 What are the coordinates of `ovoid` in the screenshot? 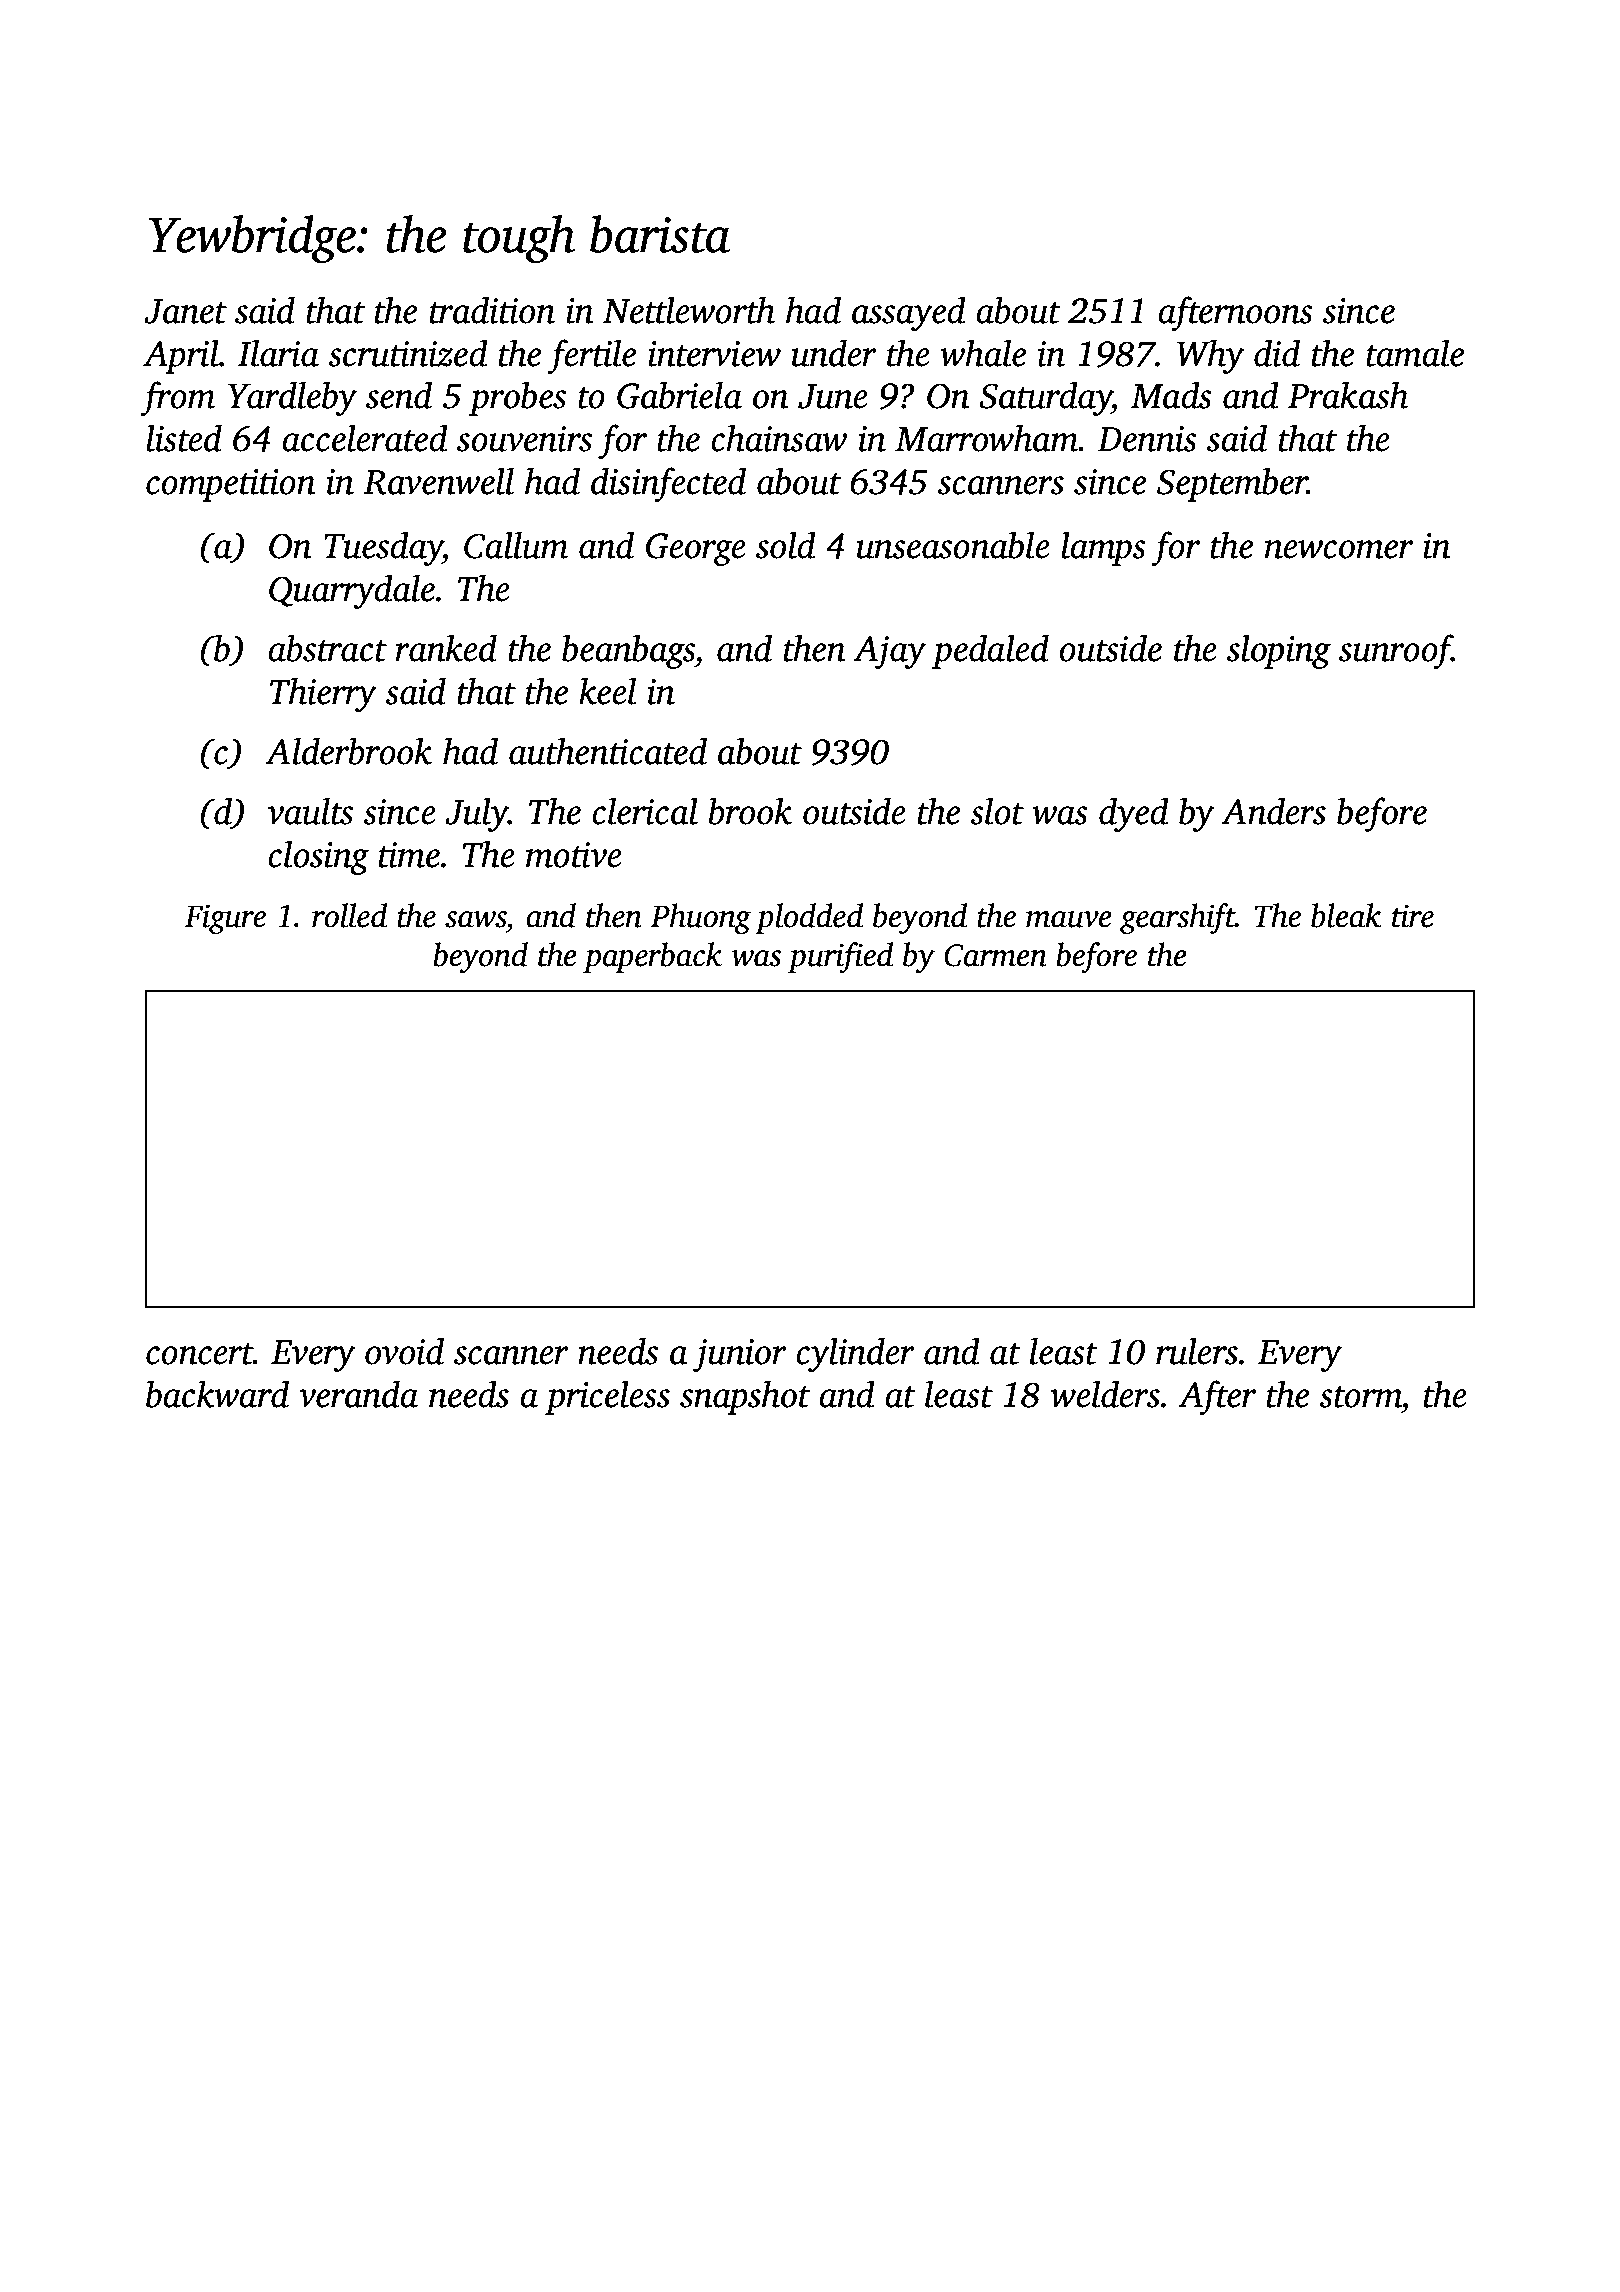 It's located at (404, 1351).
